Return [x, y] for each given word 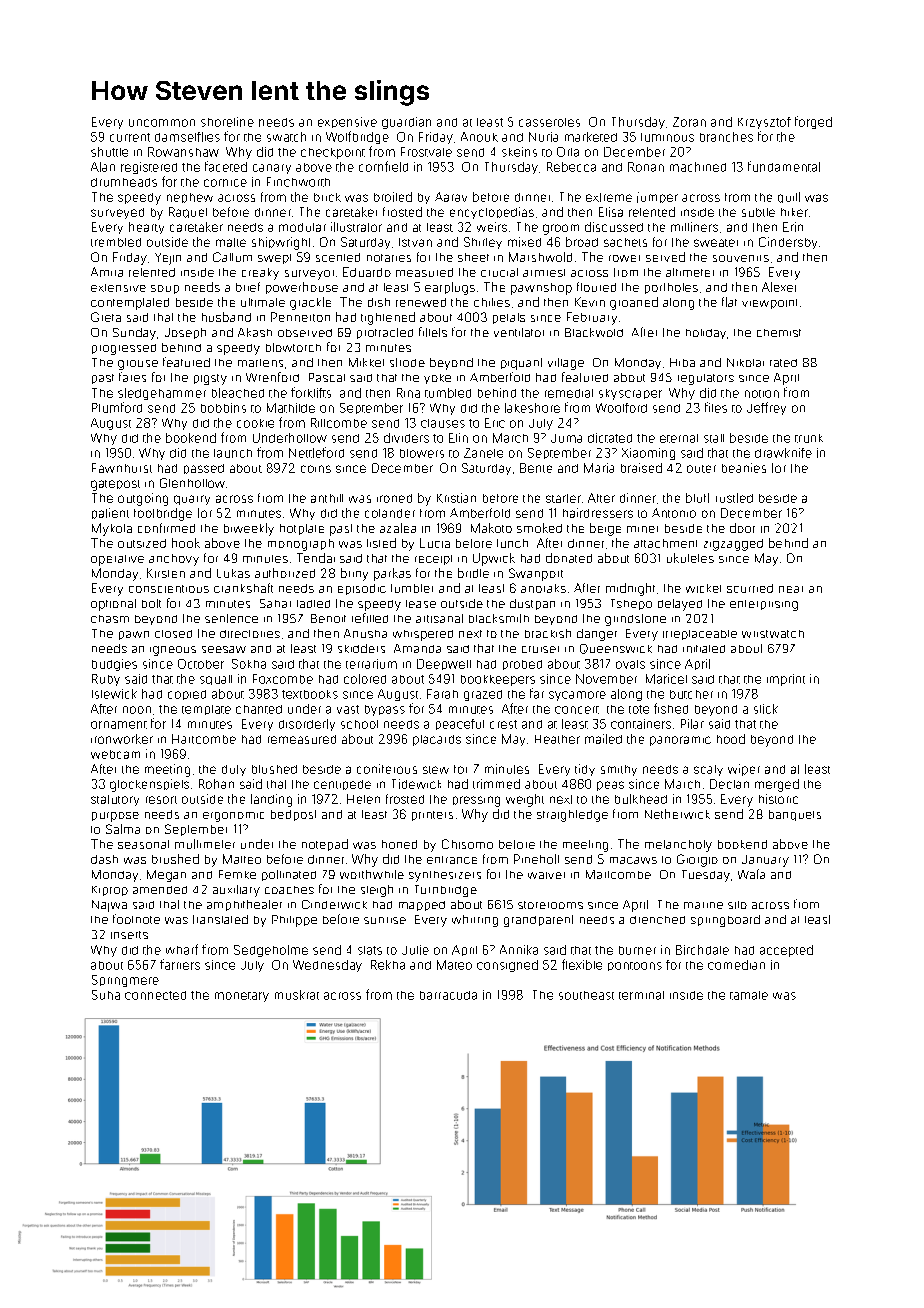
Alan [103, 167]
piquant [521, 364]
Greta [106, 317]
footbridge [163, 514]
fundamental [784, 166]
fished [671, 708]
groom [561, 229]
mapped [422, 906]
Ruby [106, 680]
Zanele [483, 453]
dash [104, 859]
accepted [786, 951]
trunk [809, 438]
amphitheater [244, 905]
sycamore [577, 696]
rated [783, 363]
